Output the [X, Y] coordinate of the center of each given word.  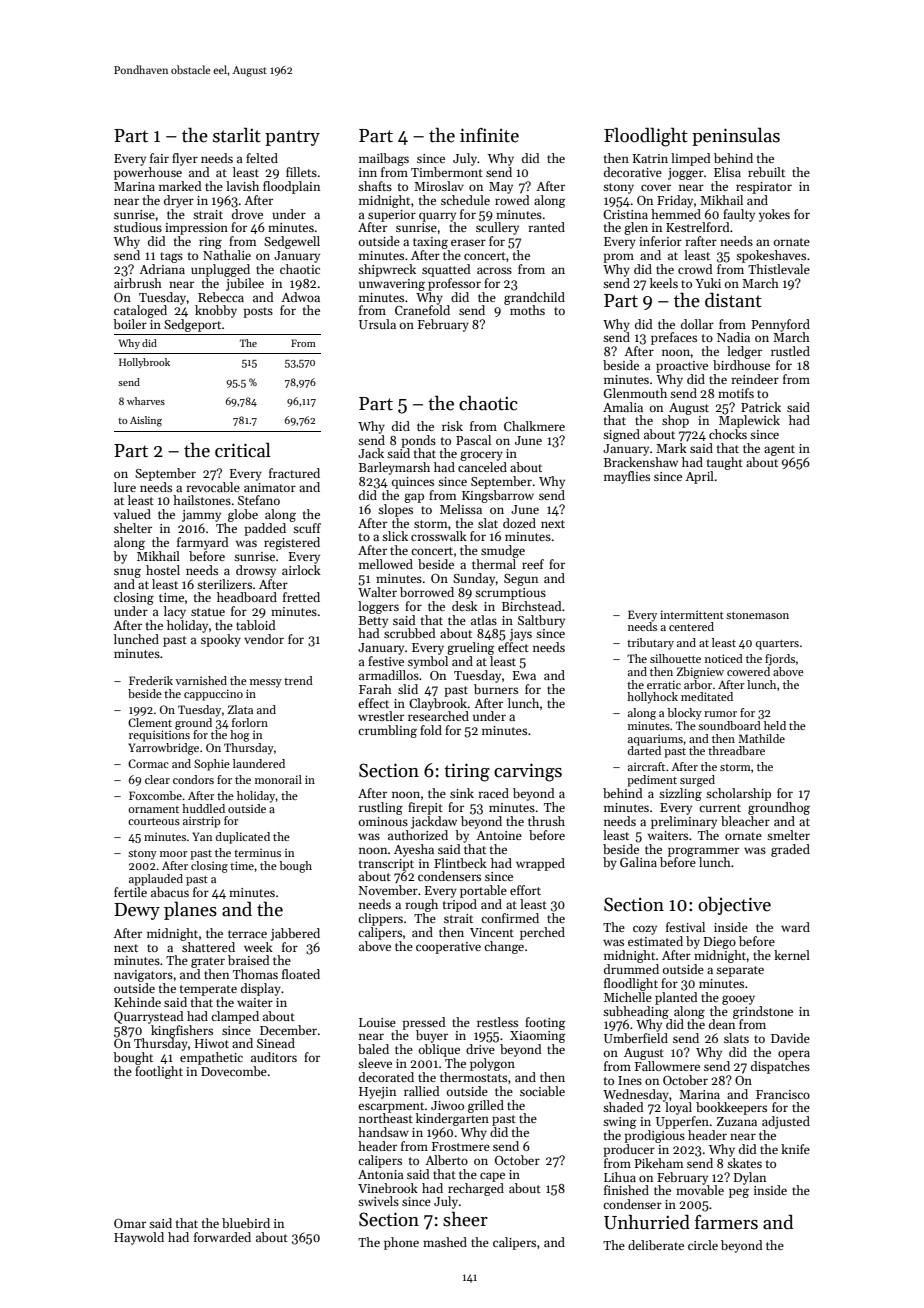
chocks [728, 434]
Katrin [650, 158]
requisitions [159, 736]
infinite [489, 135]
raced [493, 793]
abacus [170, 892]
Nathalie [227, 255]
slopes [395, 510]
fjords [780, 660]
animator [270, 487]
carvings [528, 772]
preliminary [684, 822]
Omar [130, 1223]
